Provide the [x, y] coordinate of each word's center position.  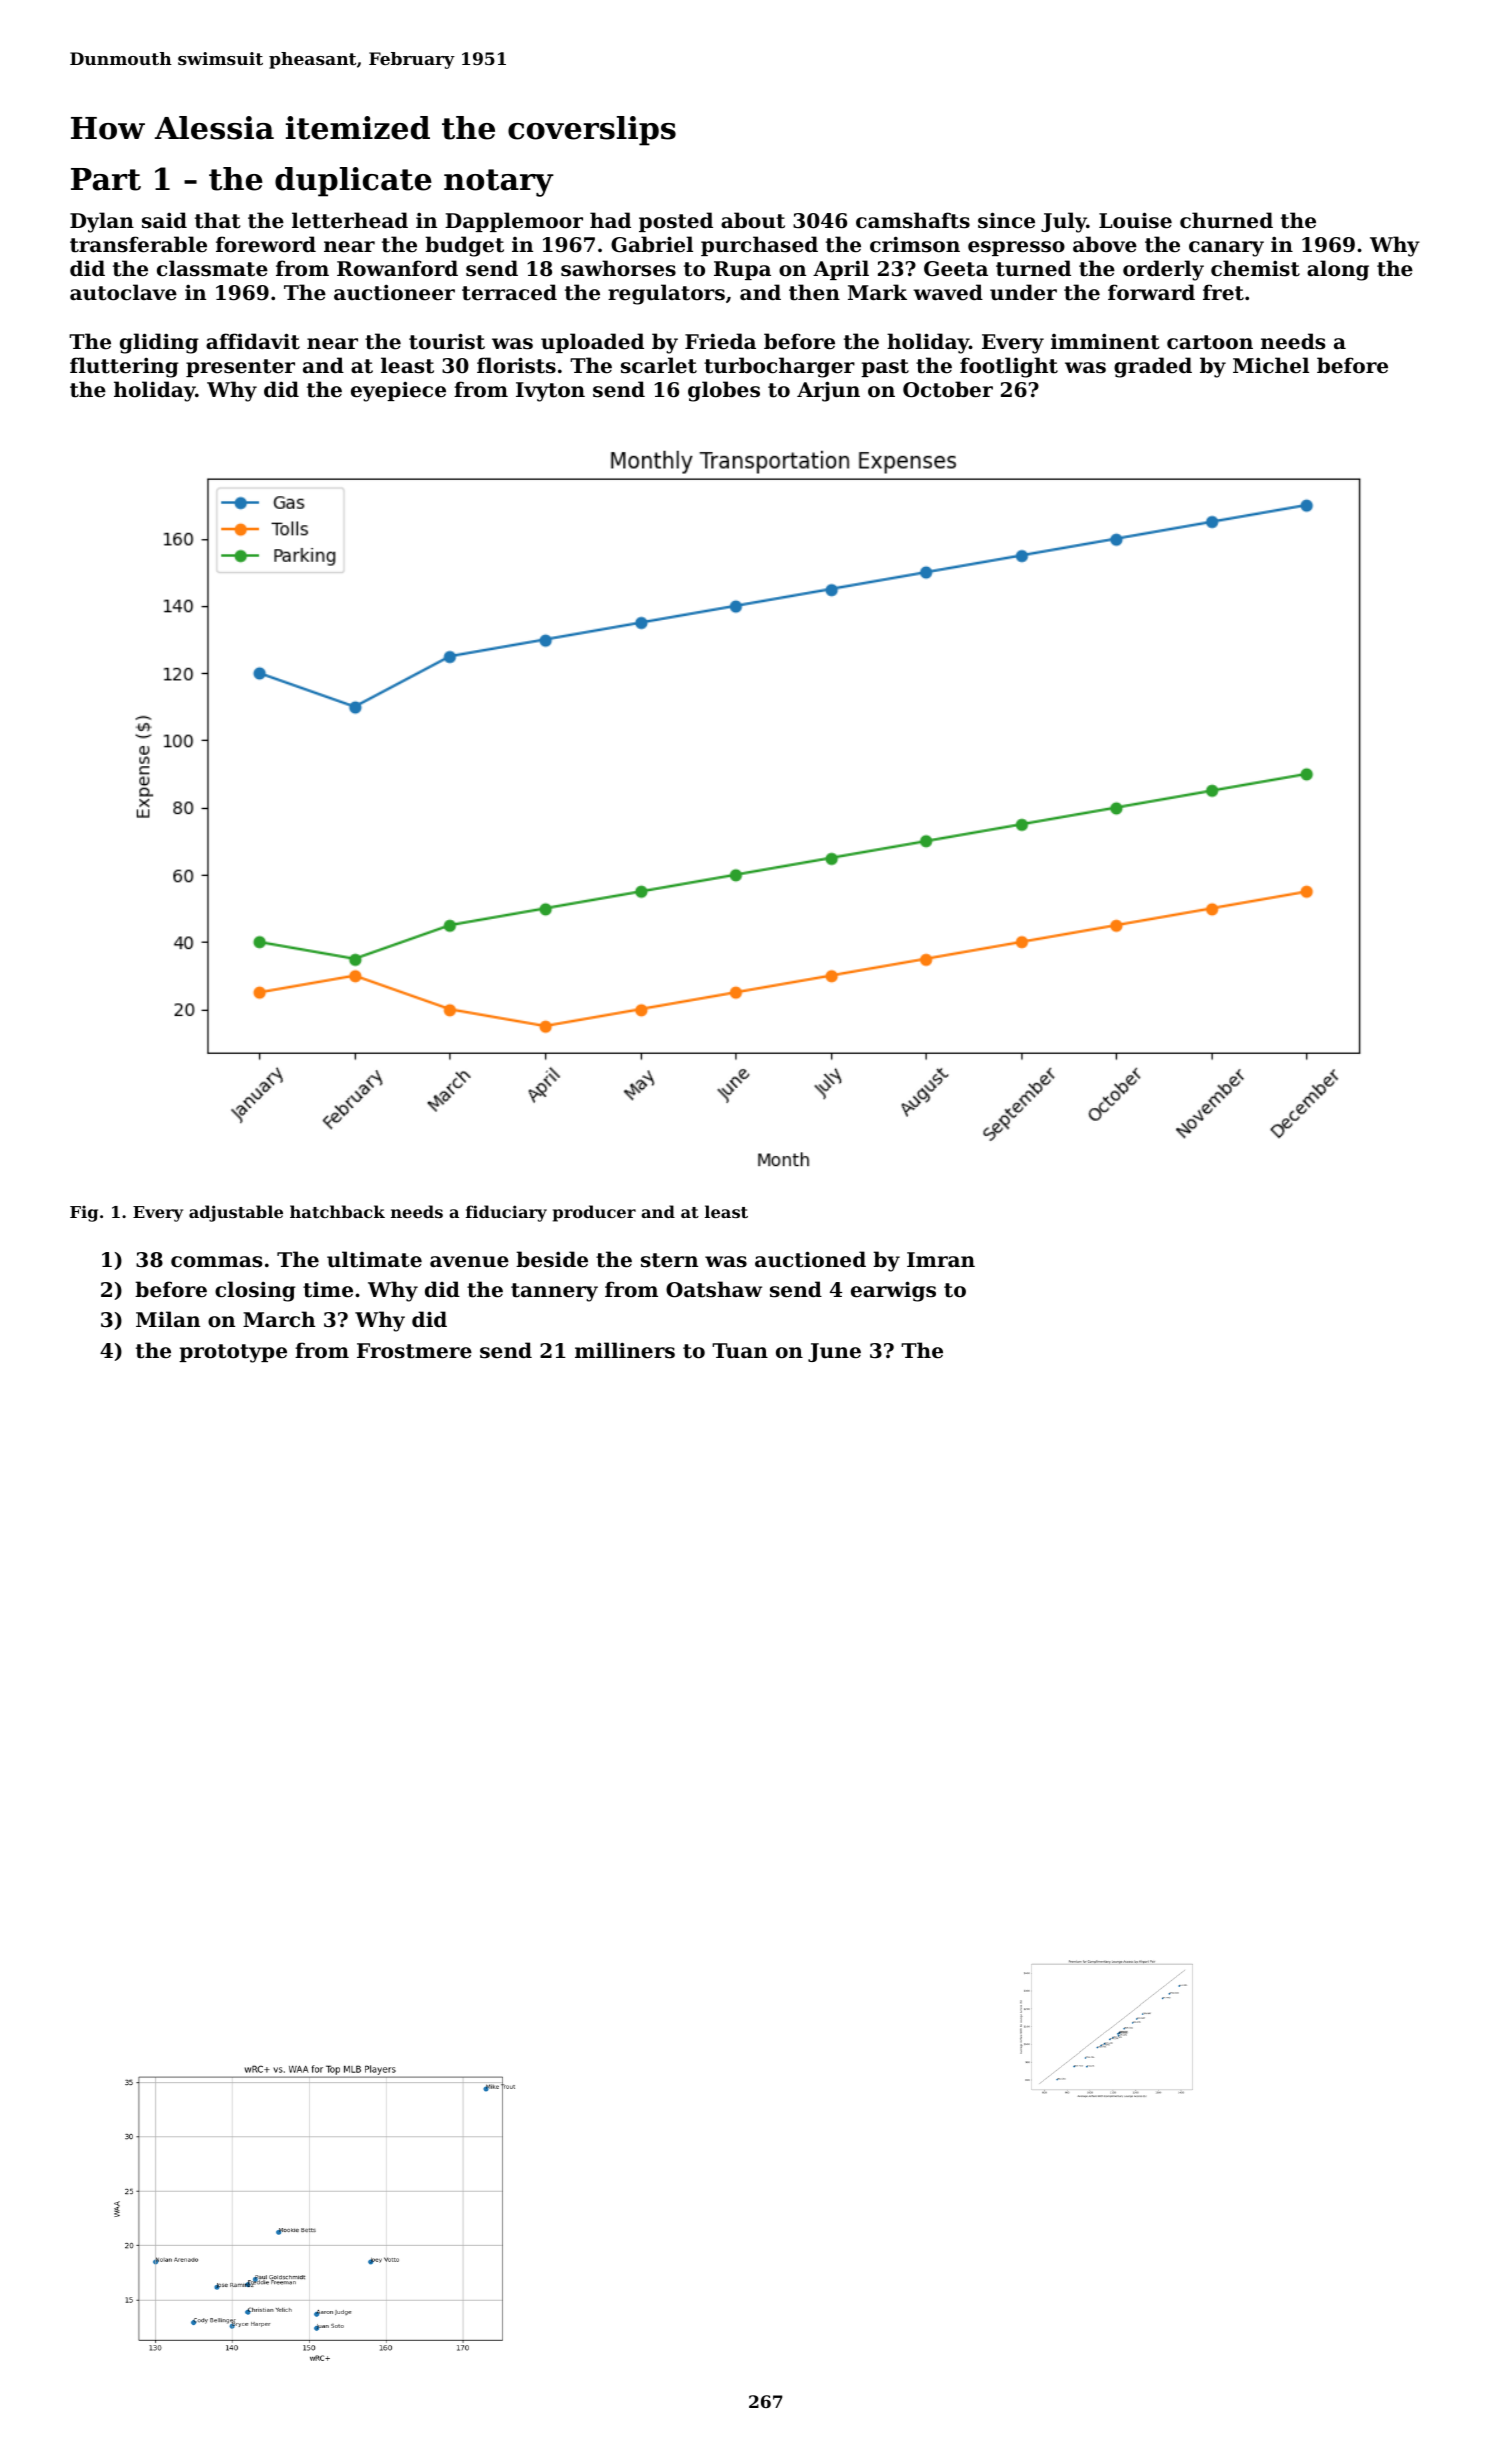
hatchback [337, 1211]
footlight [1009, 367]
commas [216, 1262]
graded [1153, 367]
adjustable [236, 1213]
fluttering [124, 367]
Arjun [828, 391]
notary [499, 183]
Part [106, 179]
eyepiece [398, 391]
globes [724, 391]
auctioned [810, 1259]
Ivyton [550, 392]
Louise [1135, 220]
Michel [1271, 365]
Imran [941, 1259]
